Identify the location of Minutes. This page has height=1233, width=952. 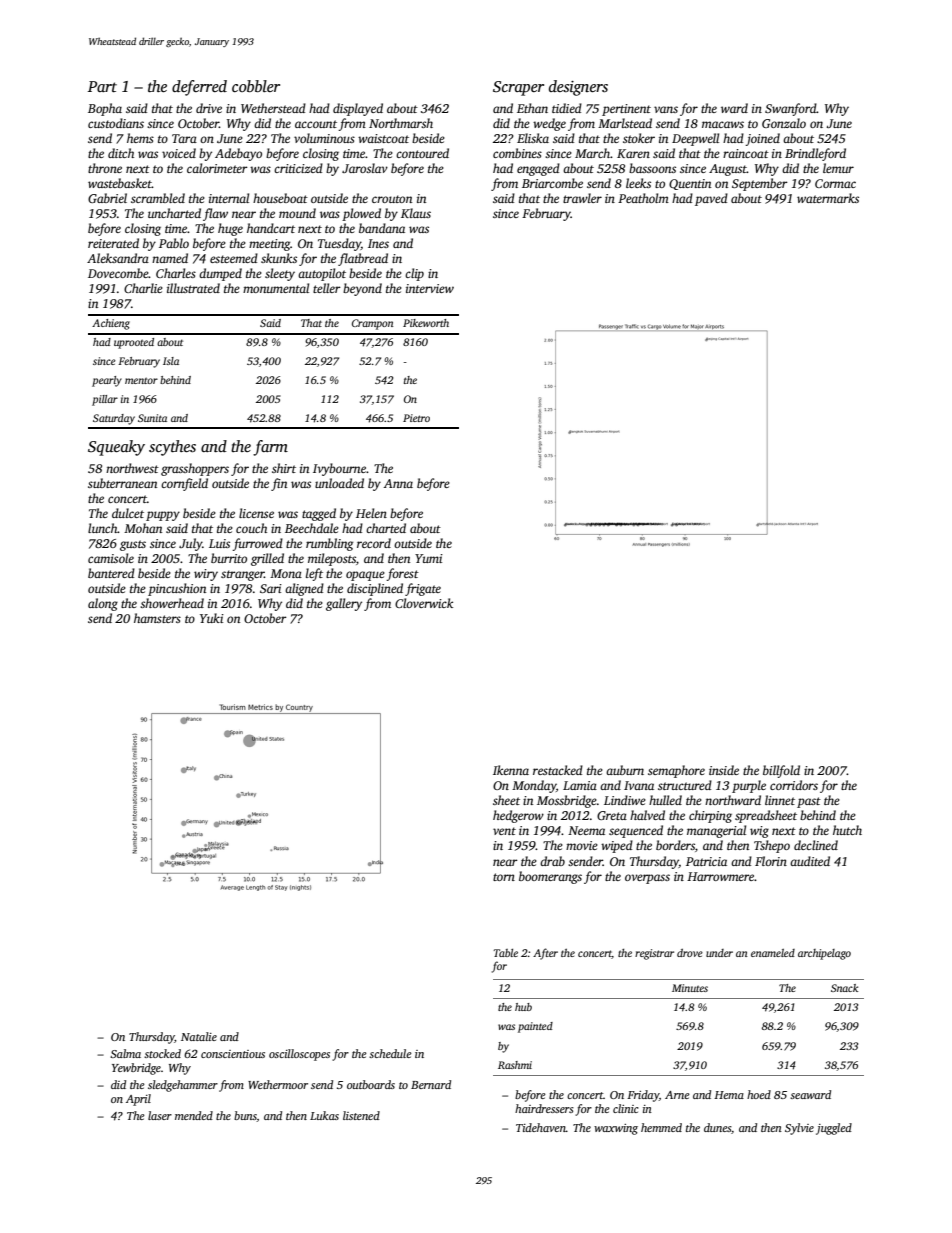
(690, 988).
